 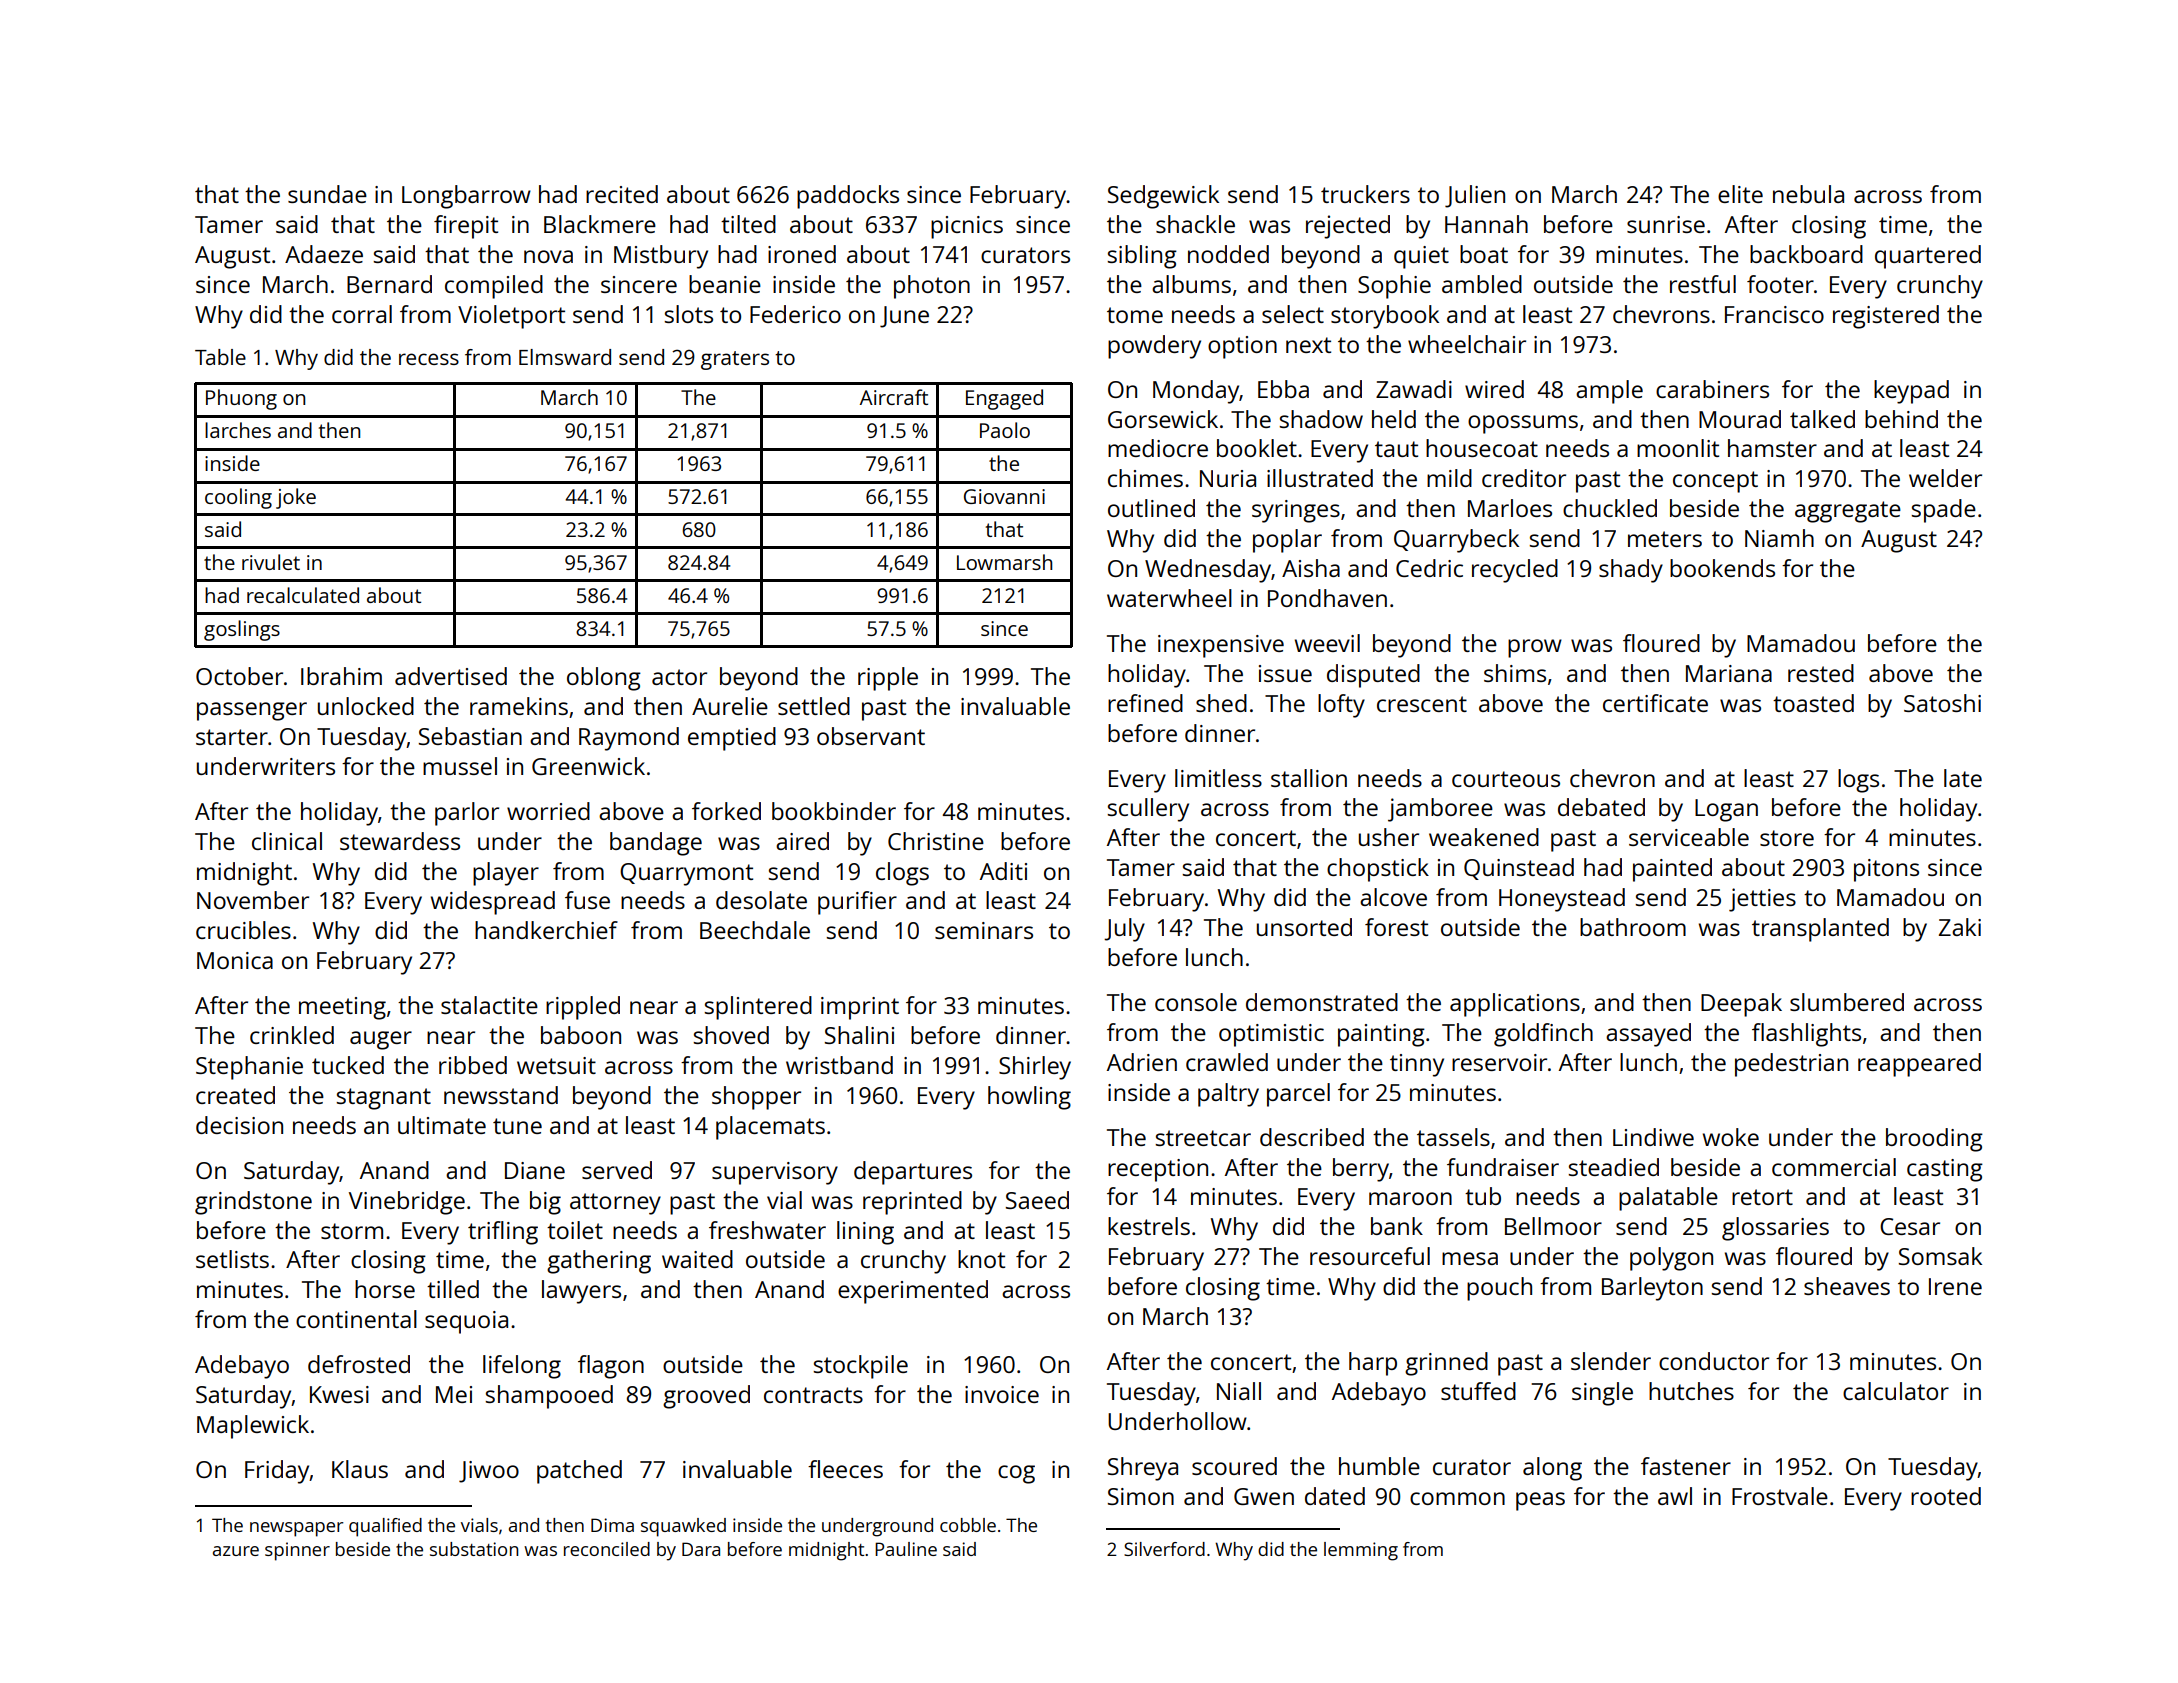 I want to click on truckers, so click(x=1365, y=194).
